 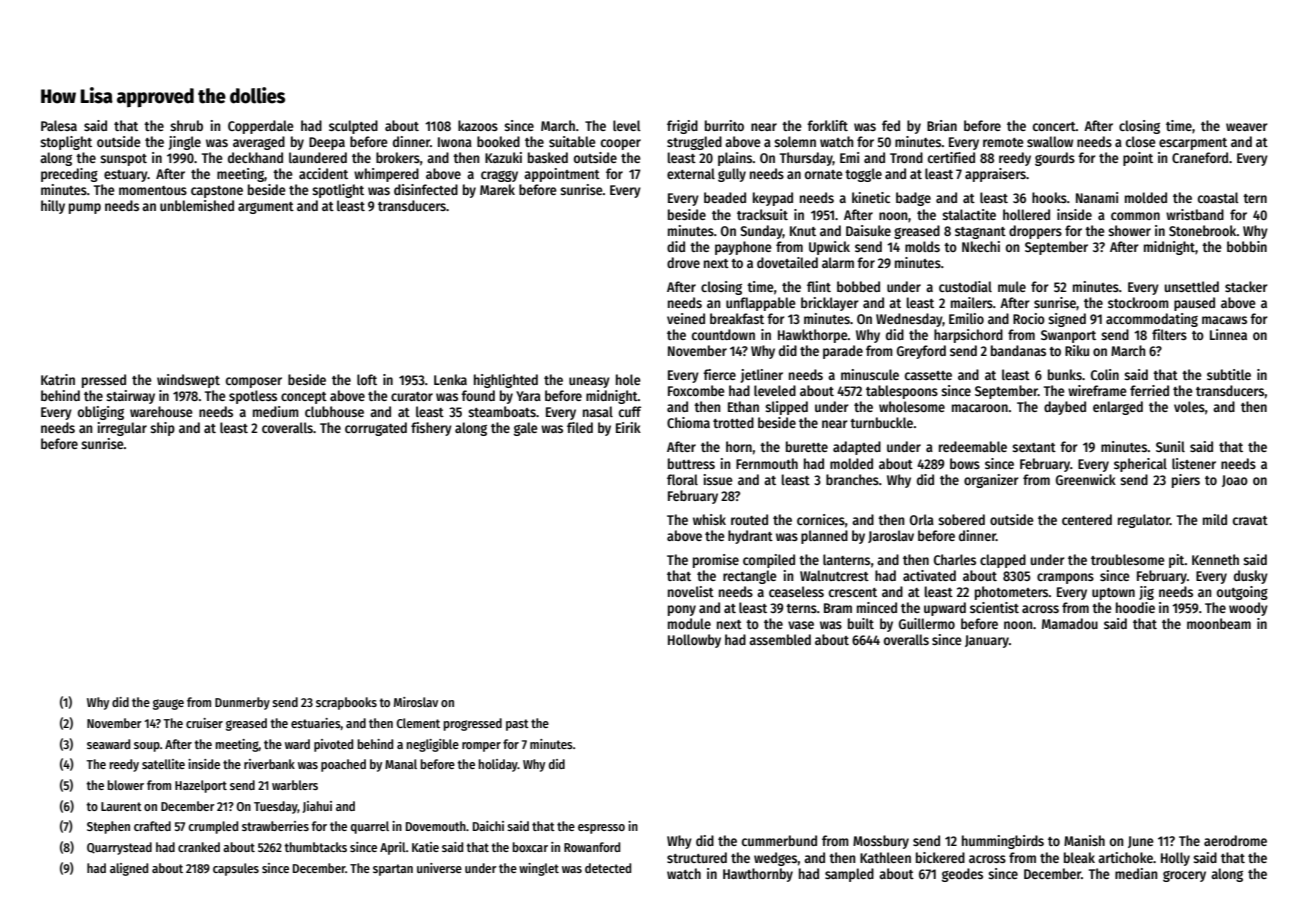 What do you see at coordinates (236, 869) in the screenshot?
I see `capsules` at bounding box center [236, 869].
